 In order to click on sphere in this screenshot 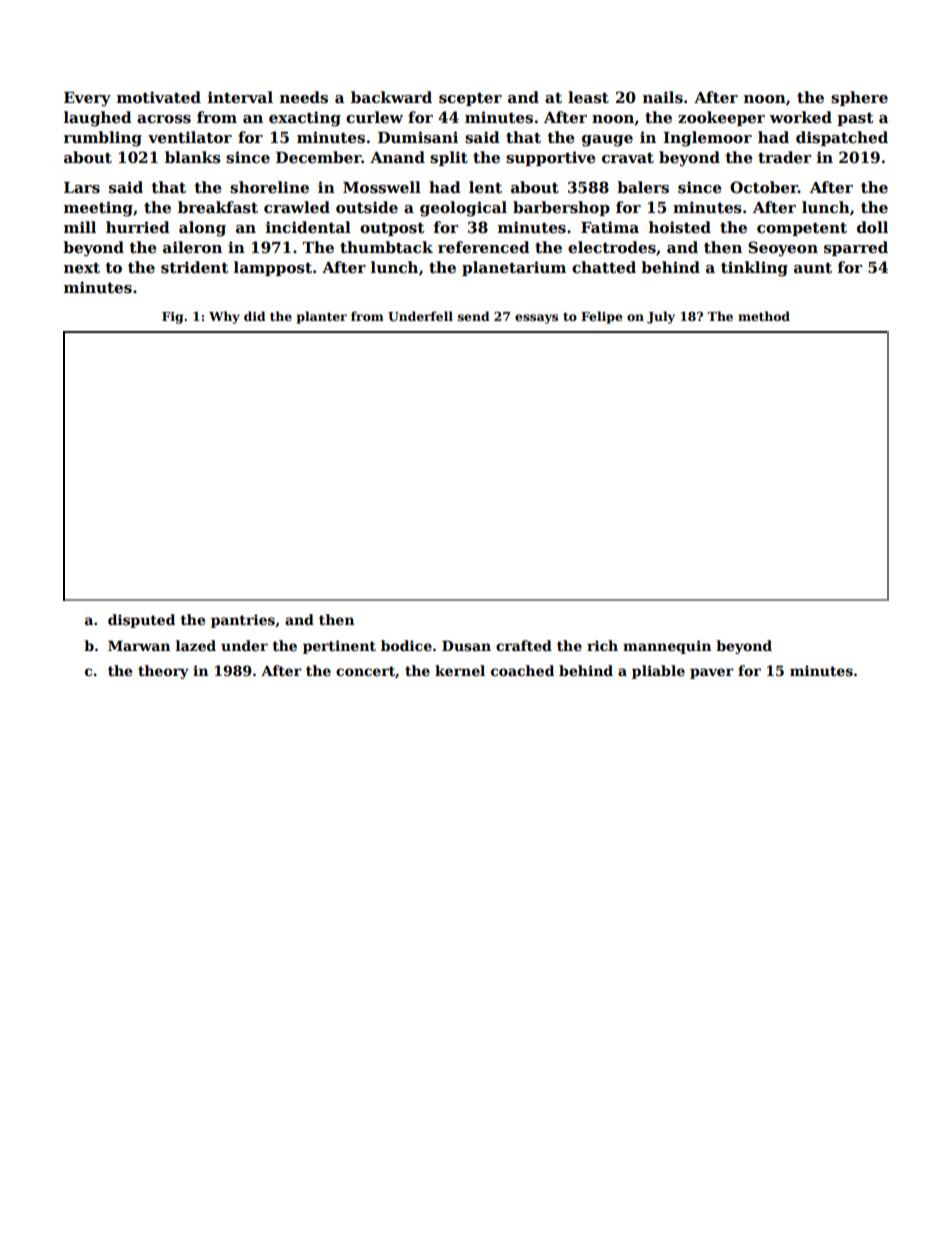, I will do `click(859, 98)`.
